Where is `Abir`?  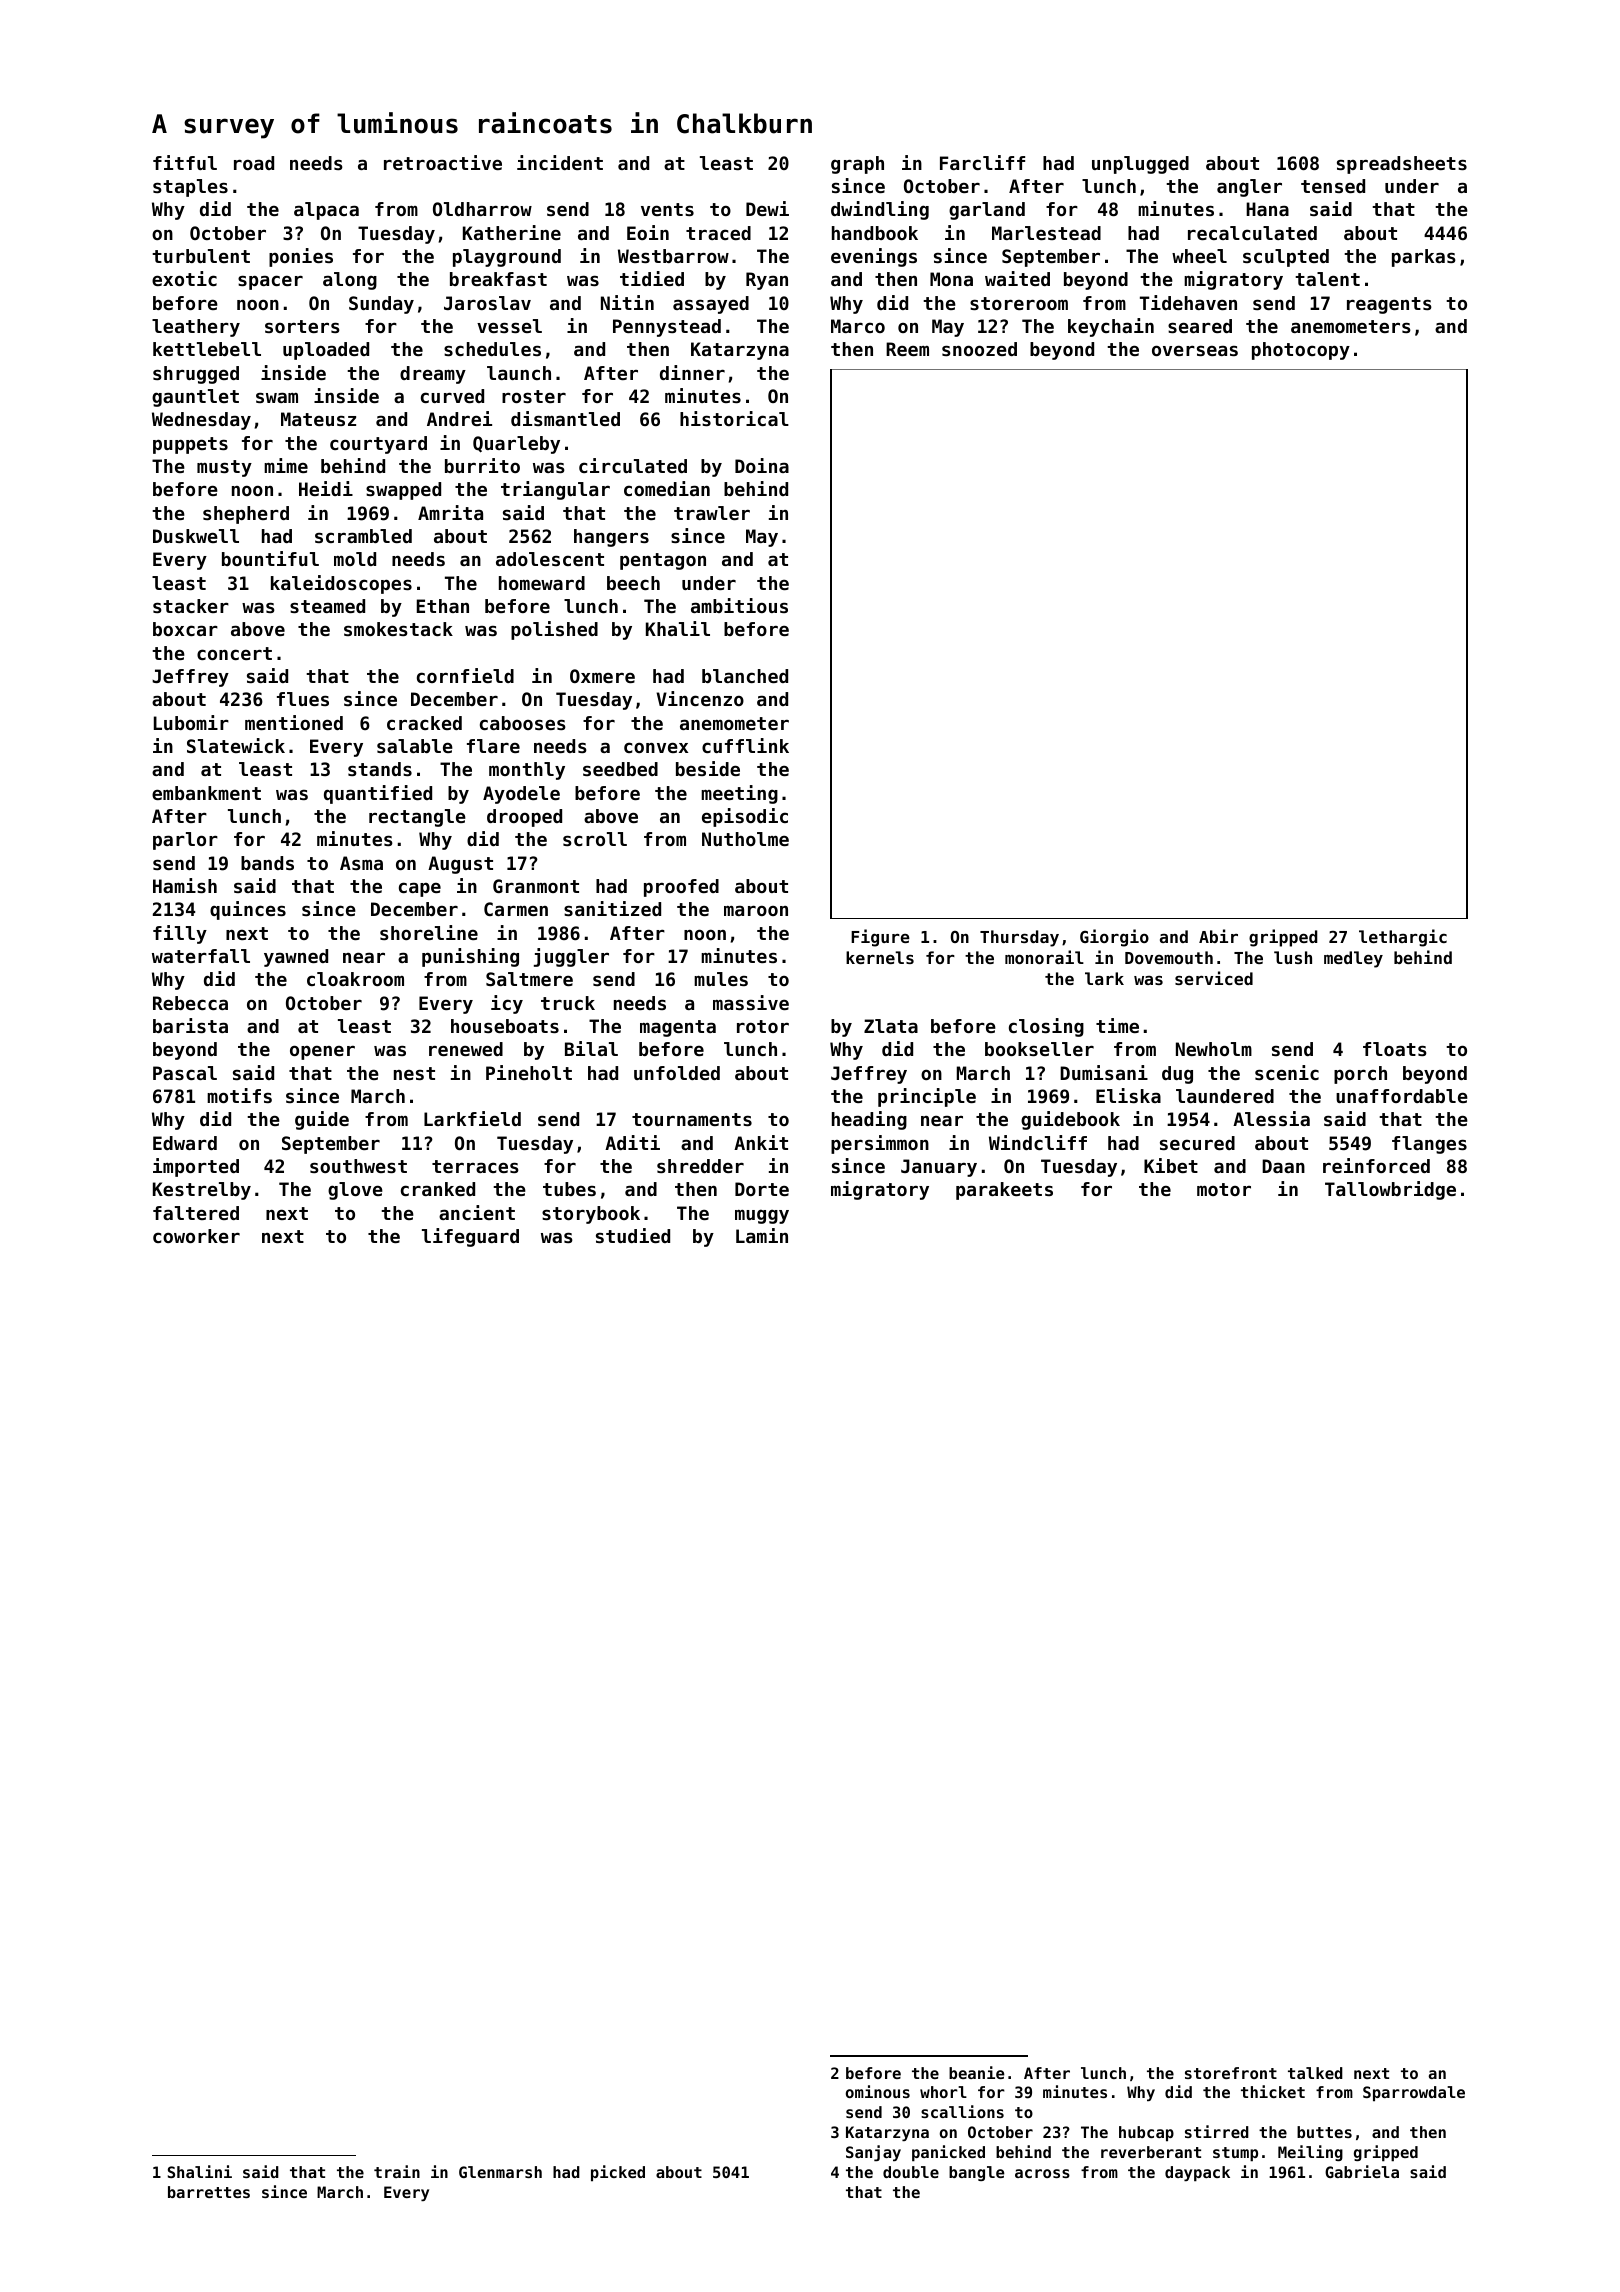
Abir is located at coordinates (1218, 936).
